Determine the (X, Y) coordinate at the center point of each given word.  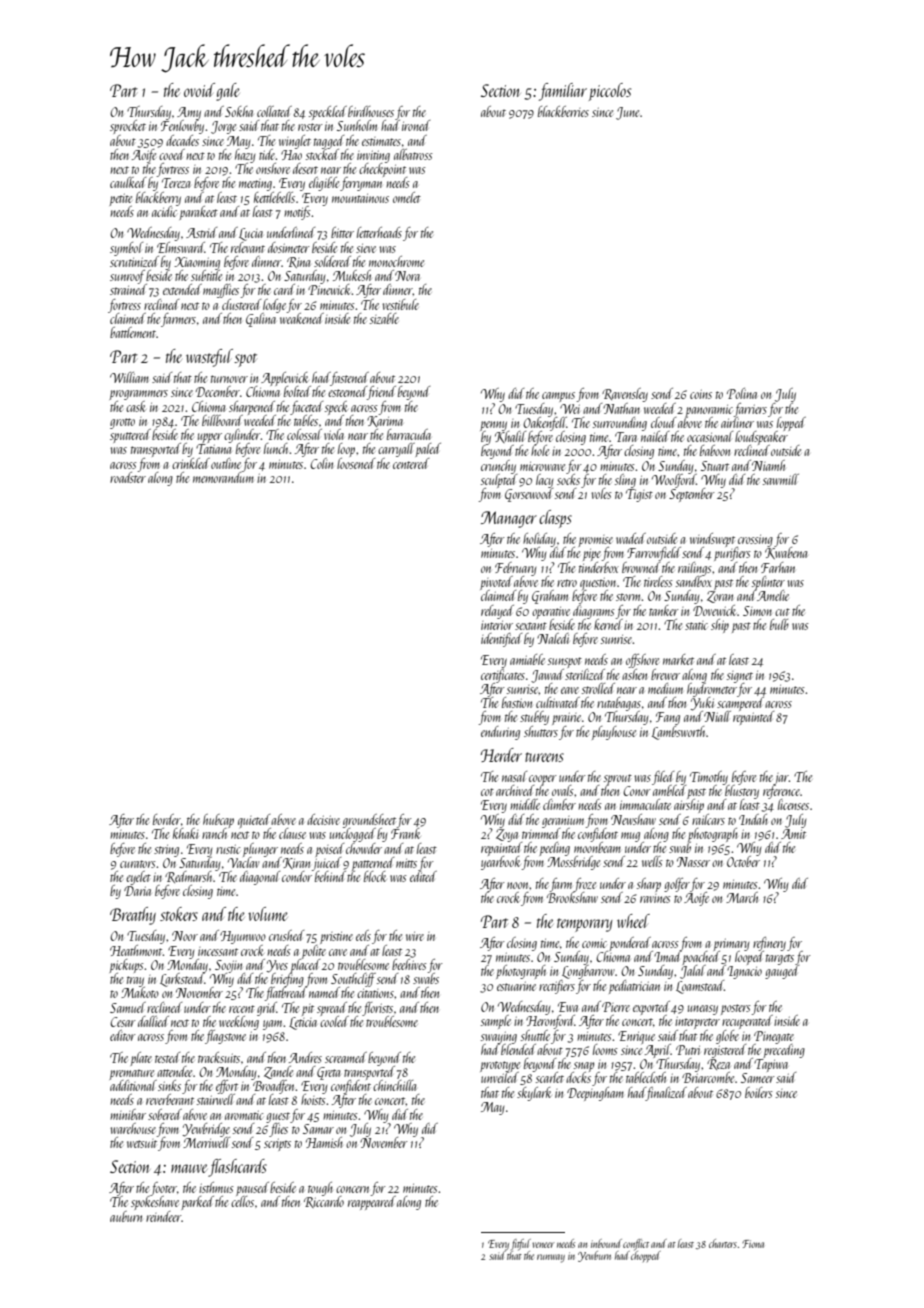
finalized (666, 1094)
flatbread (286, 994)
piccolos (610, 92)
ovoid (199, 90)
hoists (313, 1099)
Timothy (709, 778)
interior (497, 625)
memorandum (223, 477)
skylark (534, 1094)
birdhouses (371, 111)
